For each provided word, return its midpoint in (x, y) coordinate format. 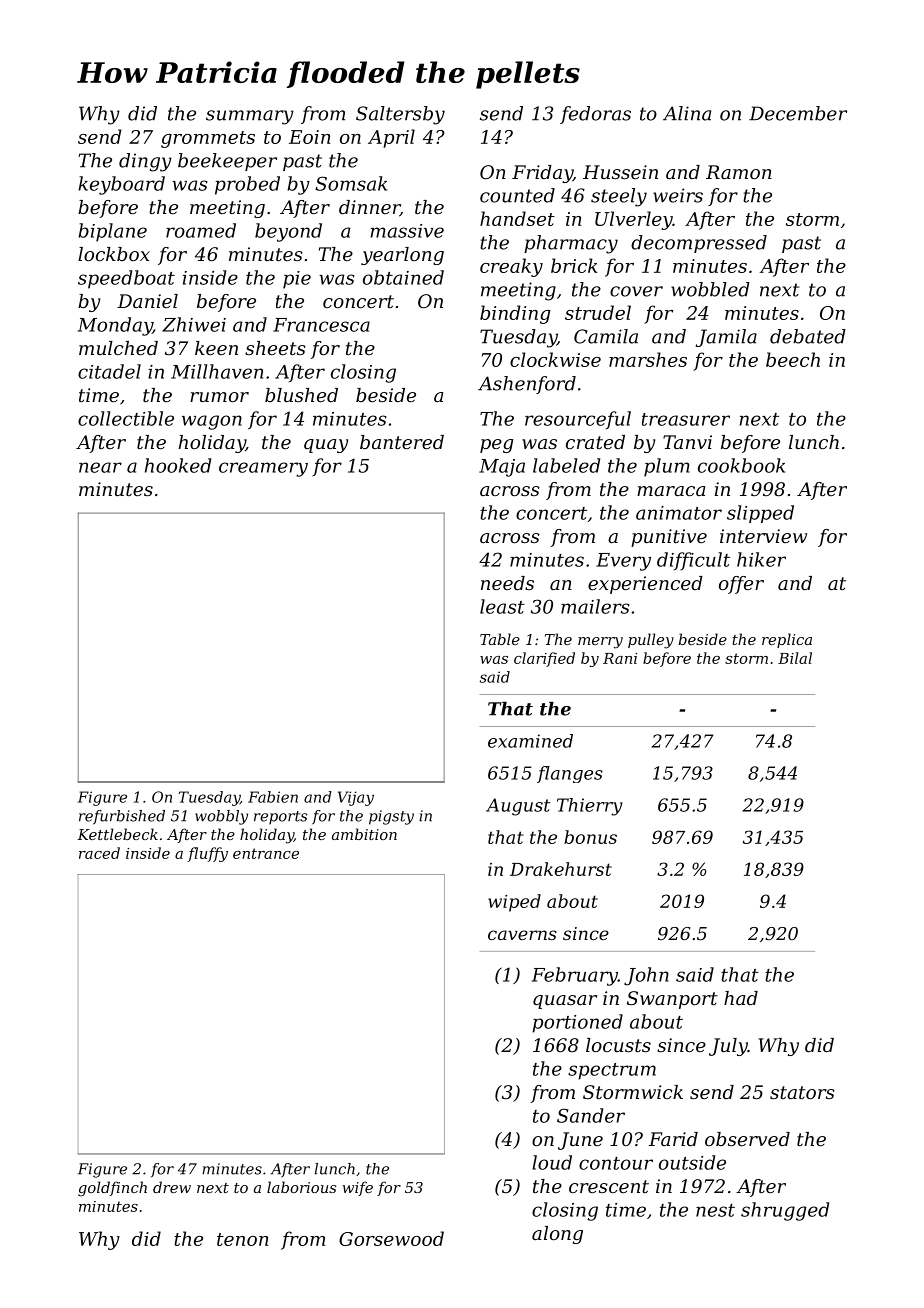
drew (172, 1187)
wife (358, 1188)
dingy (145, 162)
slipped (760, 514)
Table (500, 639)
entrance (266, 853)
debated (808, 336)
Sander (591, 1115)
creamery (263, 469)
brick (574, 265)
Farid (673, 1139)
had (741, 998)
